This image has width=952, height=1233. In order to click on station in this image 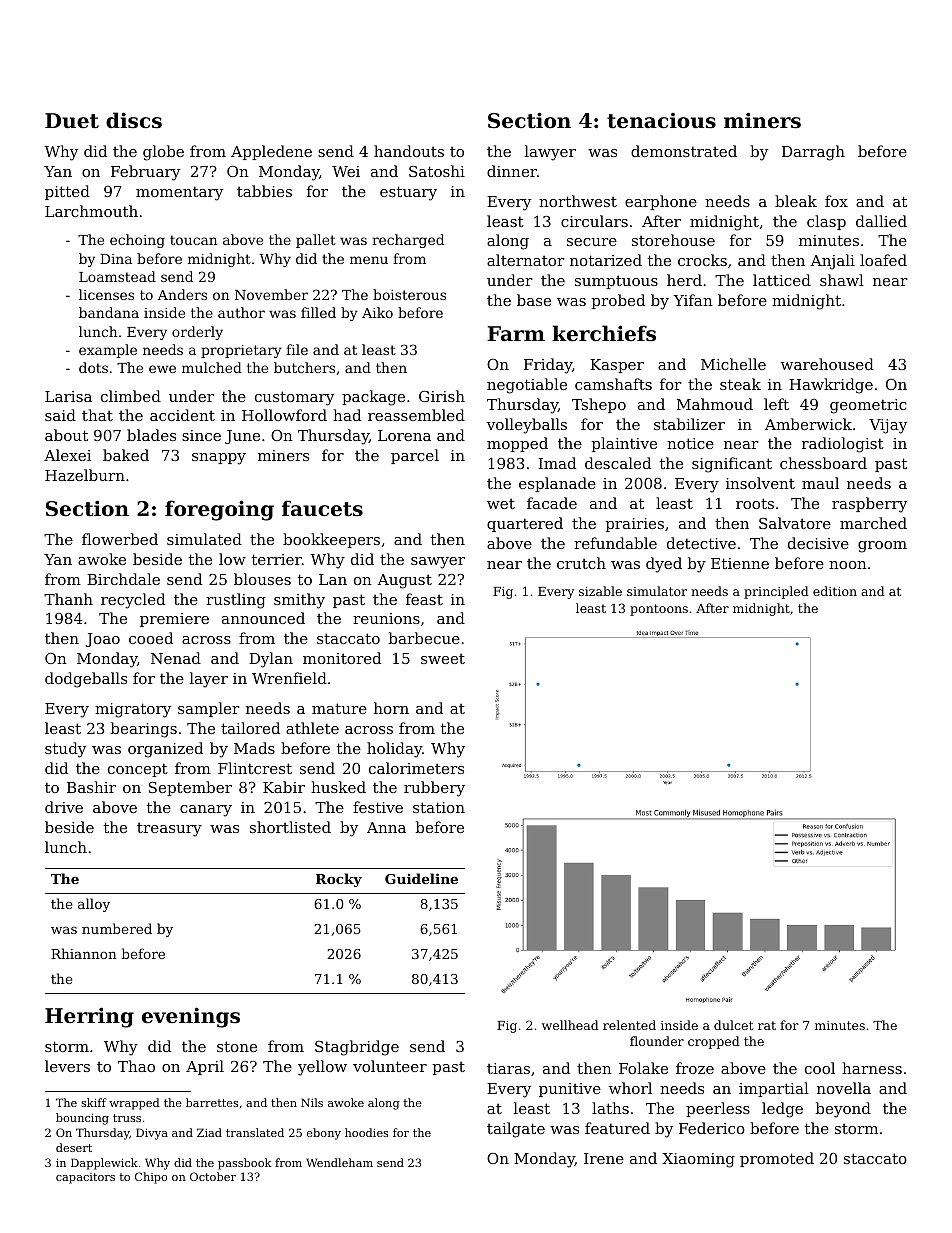, I will do `click(439, 807)`.
